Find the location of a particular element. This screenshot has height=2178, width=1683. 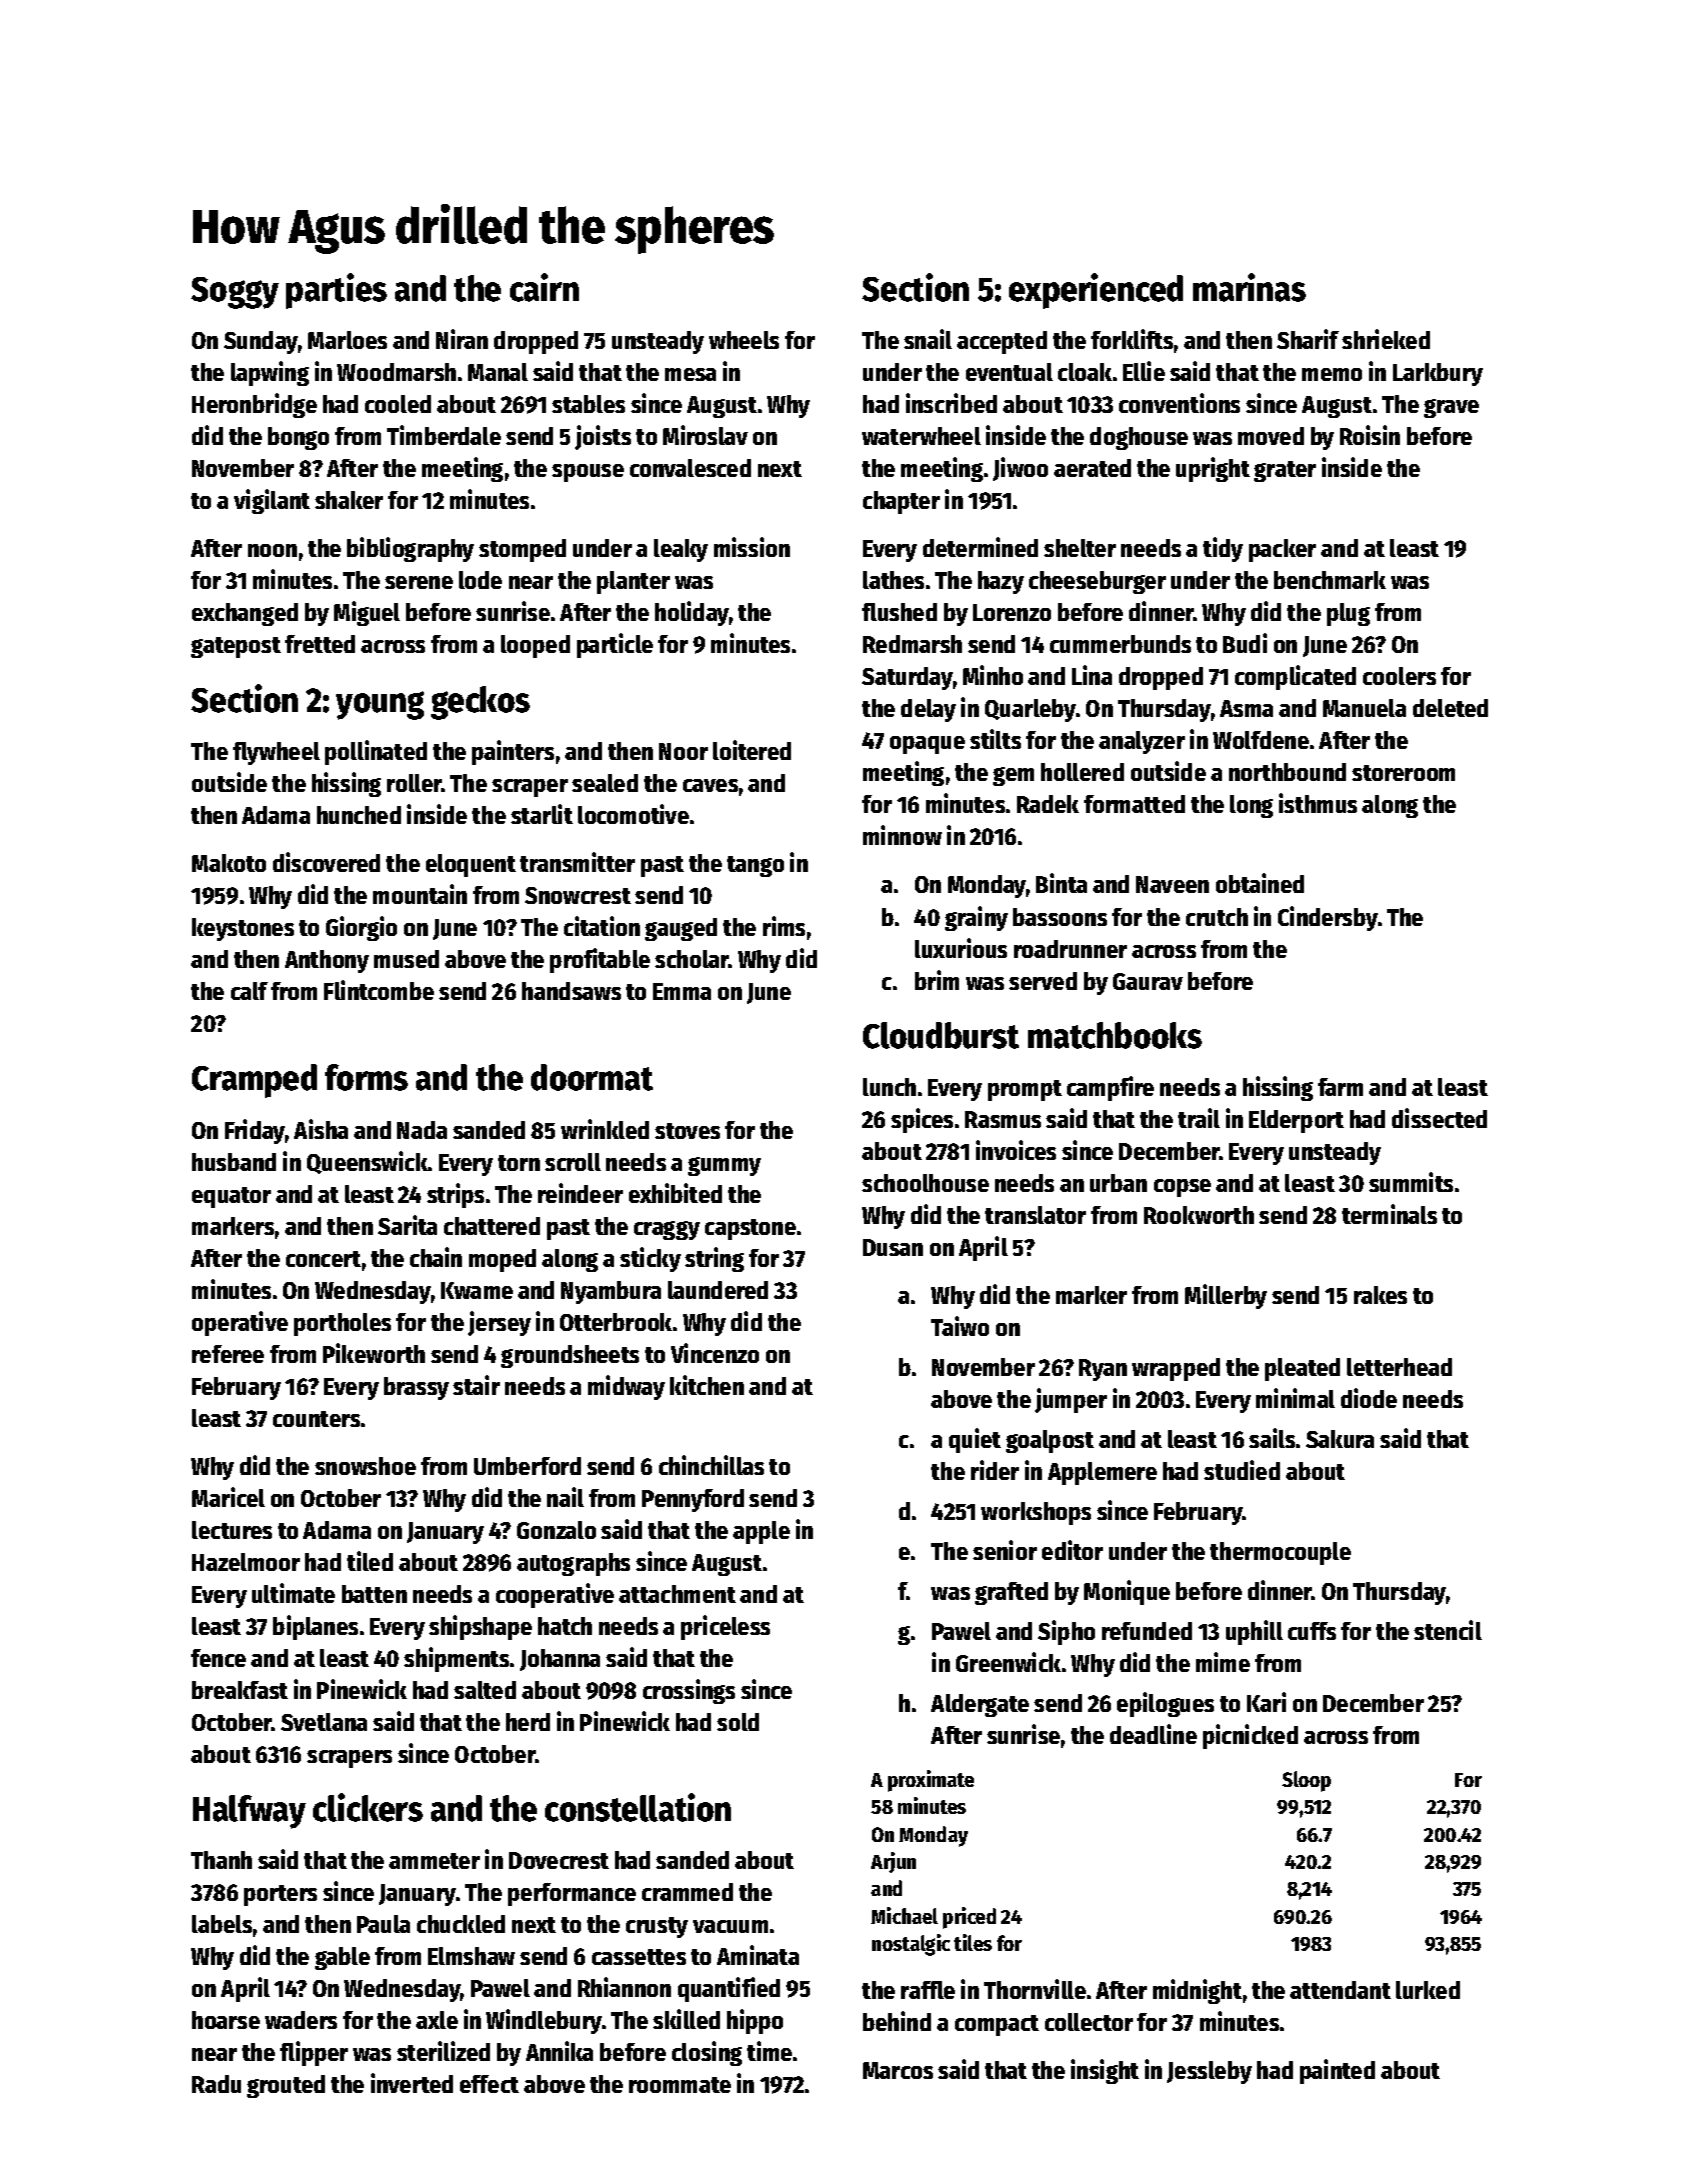

epilogues is located at coordinates (1165, 1704).
